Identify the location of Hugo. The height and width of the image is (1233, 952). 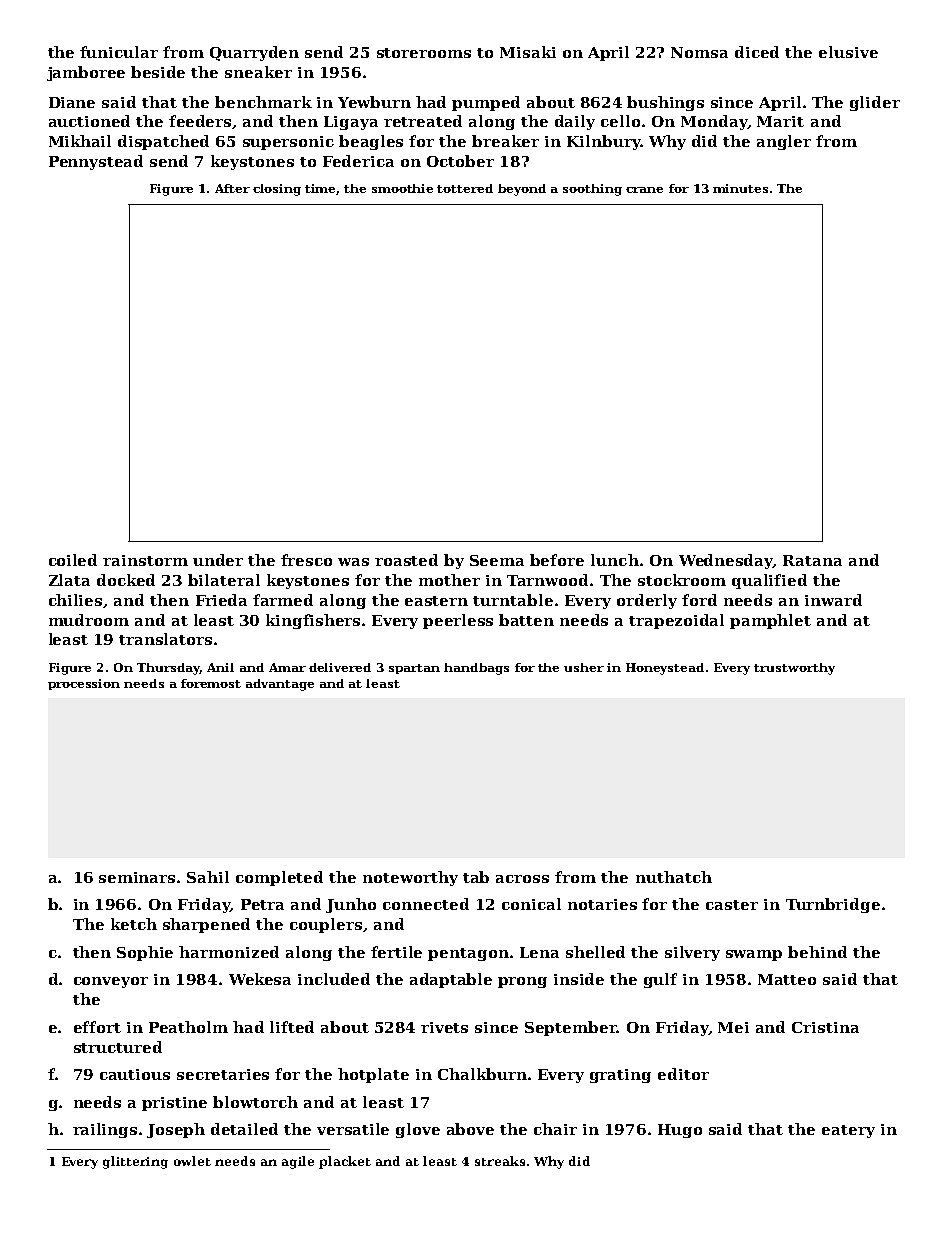
(680, 1131).
